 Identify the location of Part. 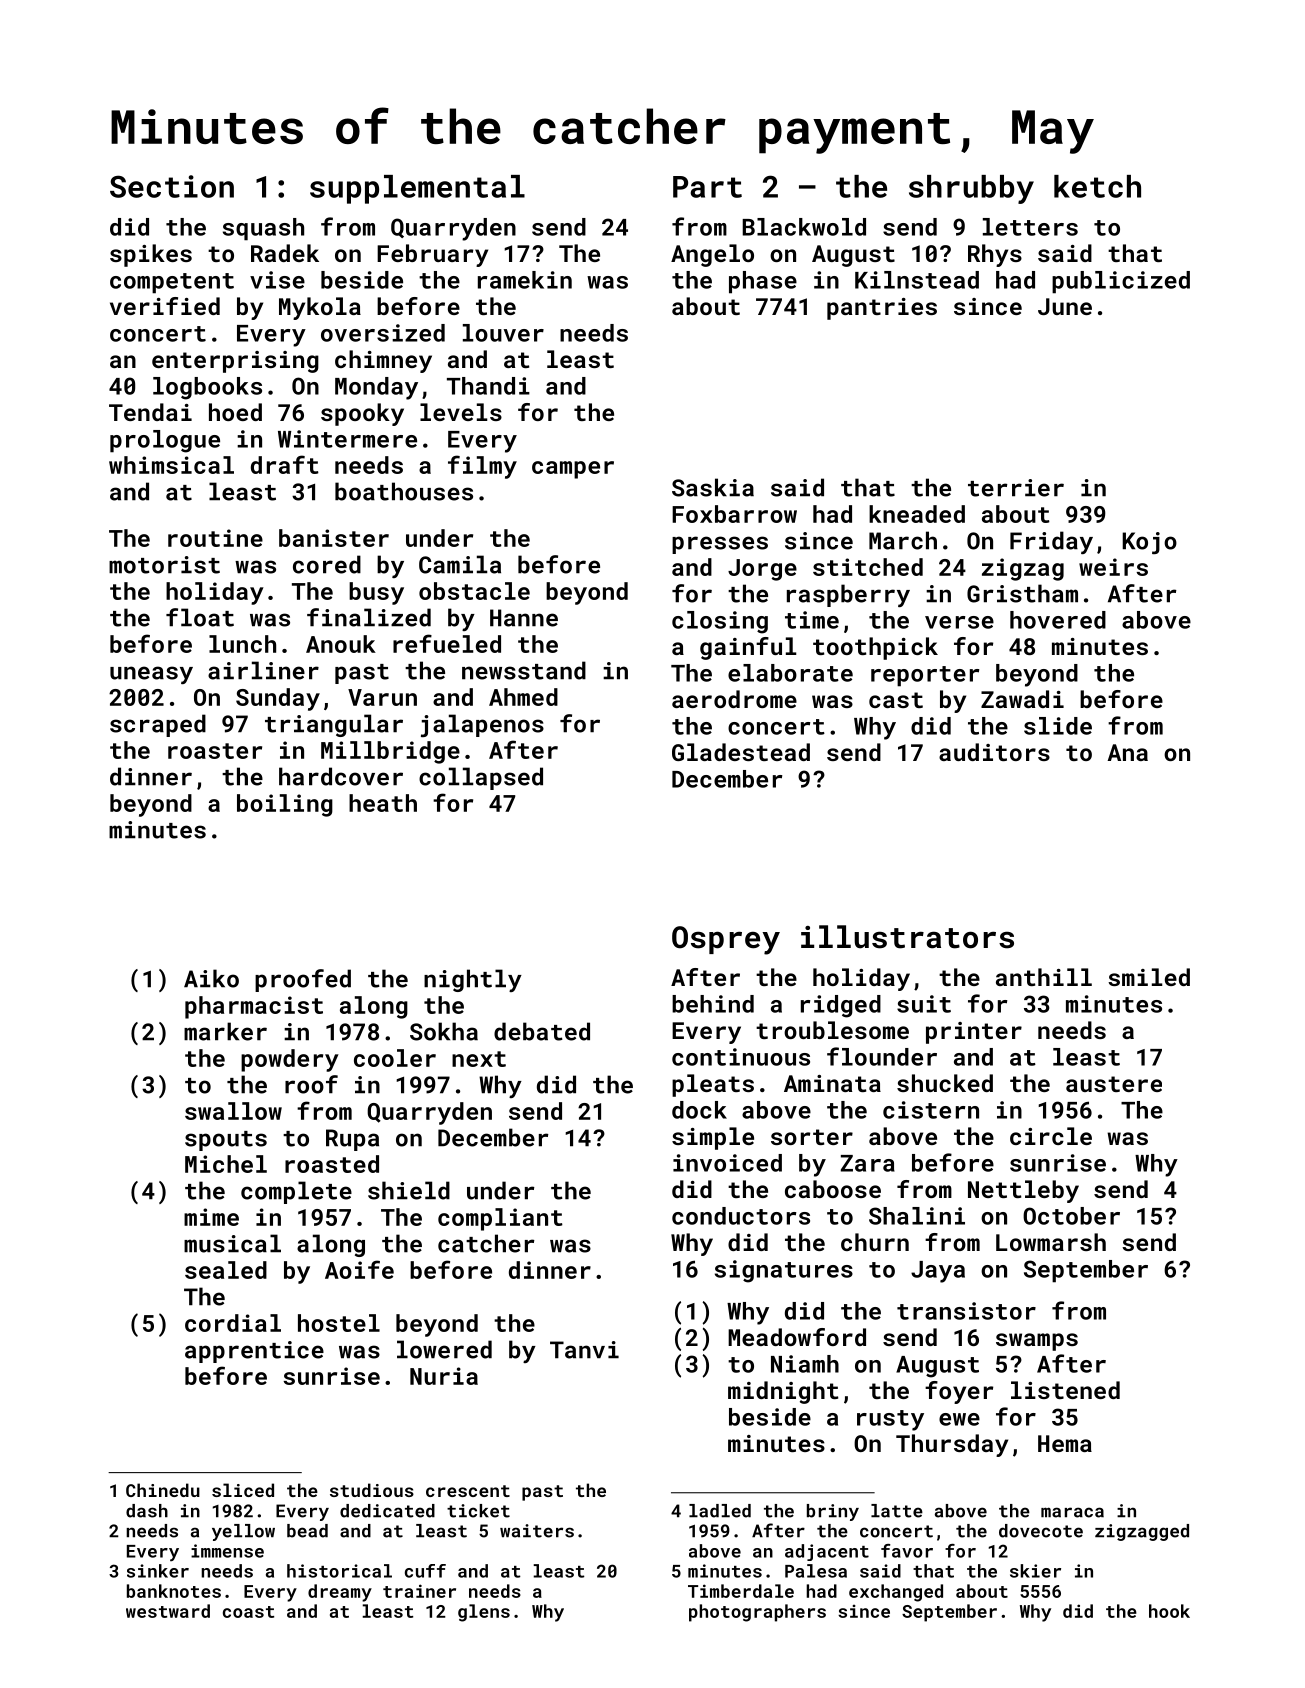
(707, 187).
